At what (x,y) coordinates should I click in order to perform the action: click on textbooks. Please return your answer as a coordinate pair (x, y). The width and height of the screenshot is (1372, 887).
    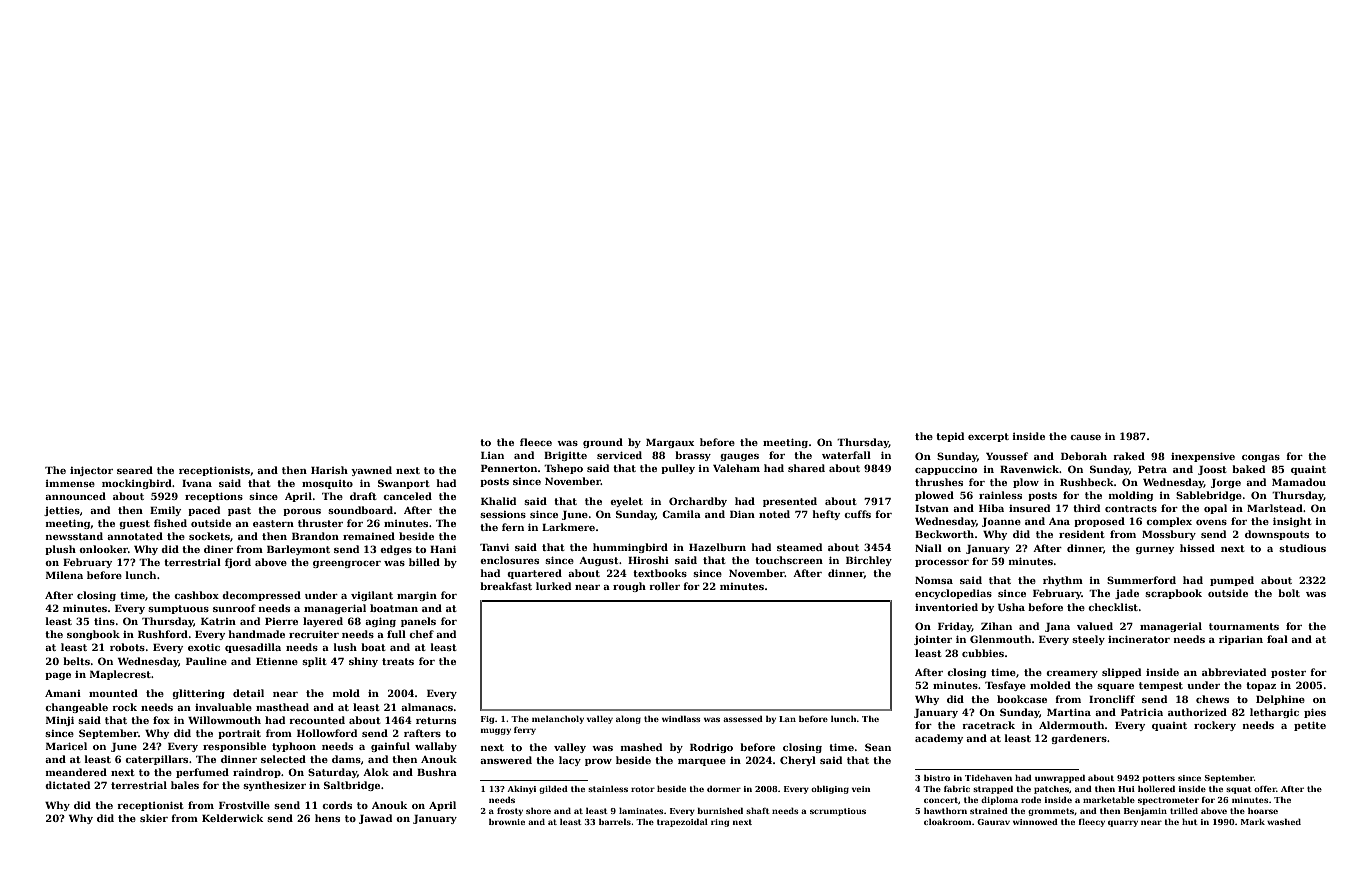
    Looking at the image, I should click on (660, 573).
